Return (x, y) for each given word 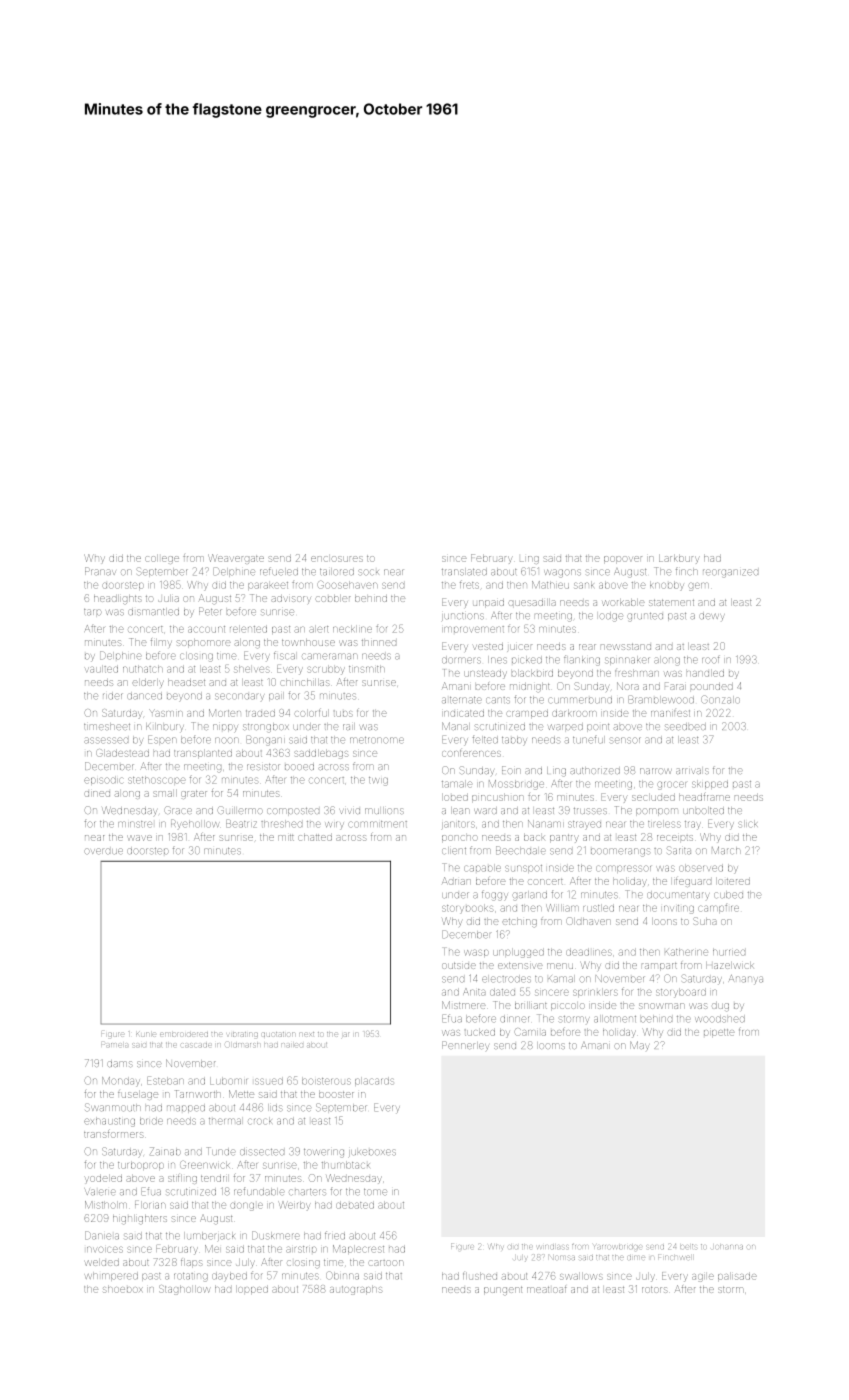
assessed (106, 740)
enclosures (337, 559)
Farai (674, 686)
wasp (477, 953)
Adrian (456, 881)
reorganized (730, 573)
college (162, 560)
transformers (114, 1134)
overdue (104, 851)
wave (140, 838)
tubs (343, 713)
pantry (564, 839)
